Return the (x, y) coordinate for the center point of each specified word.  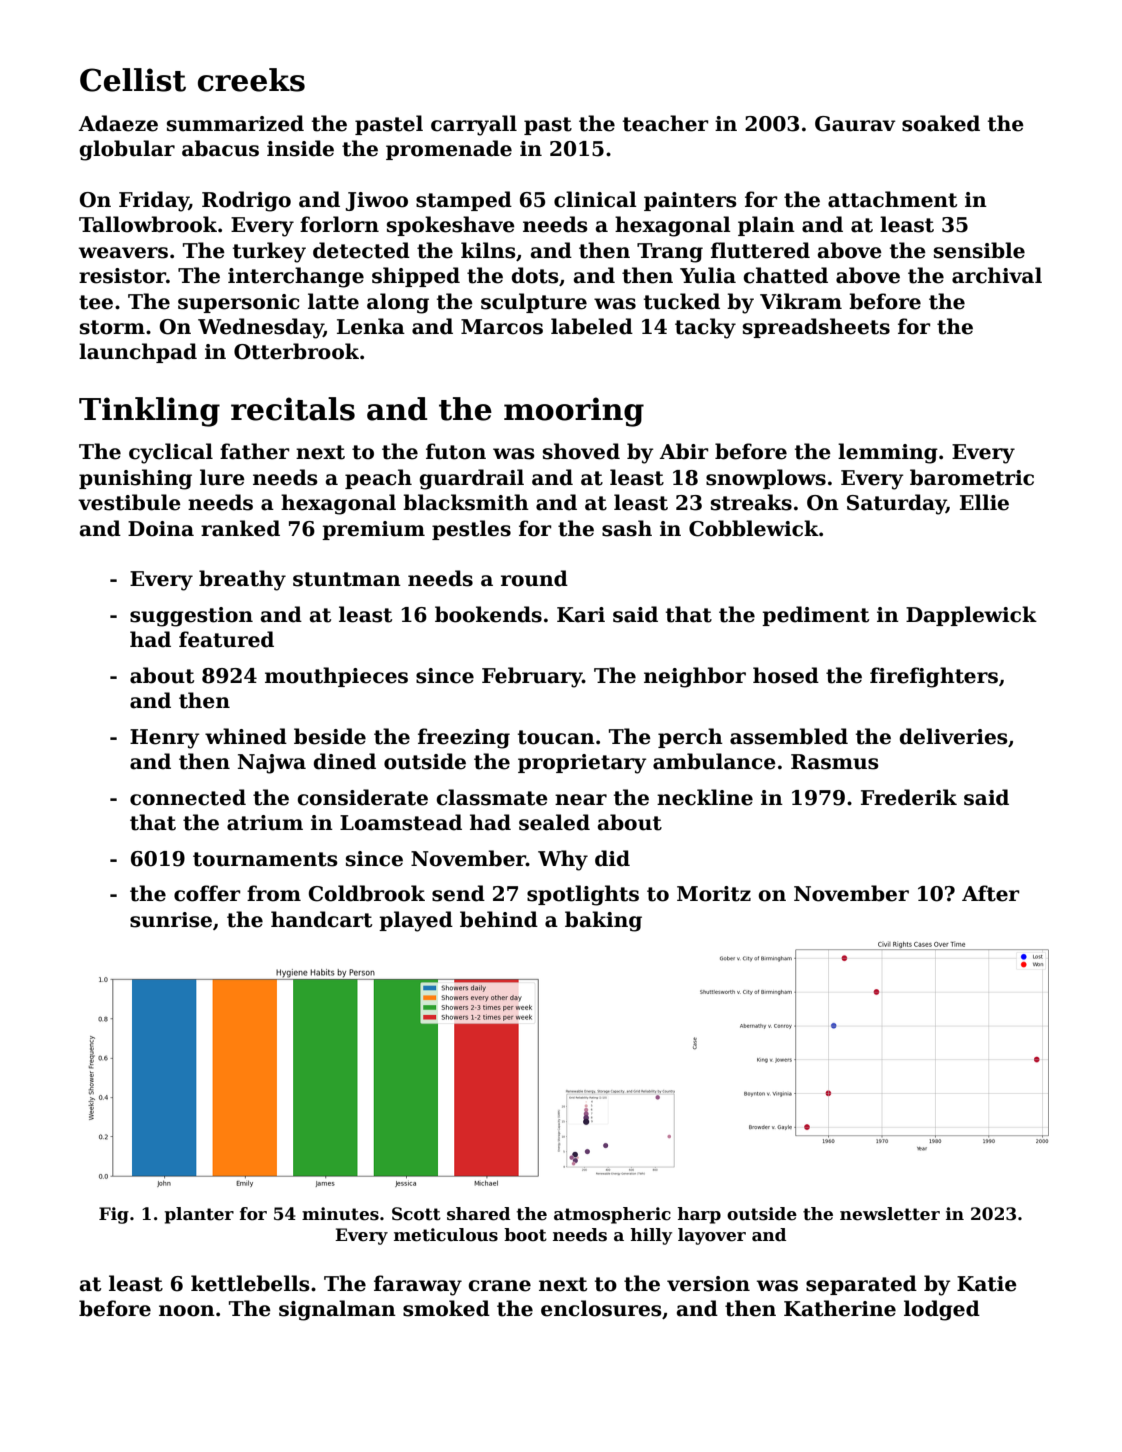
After (991, 893)
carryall (474, 125)
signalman (337, 1310)
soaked (941, 123)
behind (499, 919)
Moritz (714, 894)
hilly (651, 1236)
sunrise (171, 920)
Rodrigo (246, 201)
